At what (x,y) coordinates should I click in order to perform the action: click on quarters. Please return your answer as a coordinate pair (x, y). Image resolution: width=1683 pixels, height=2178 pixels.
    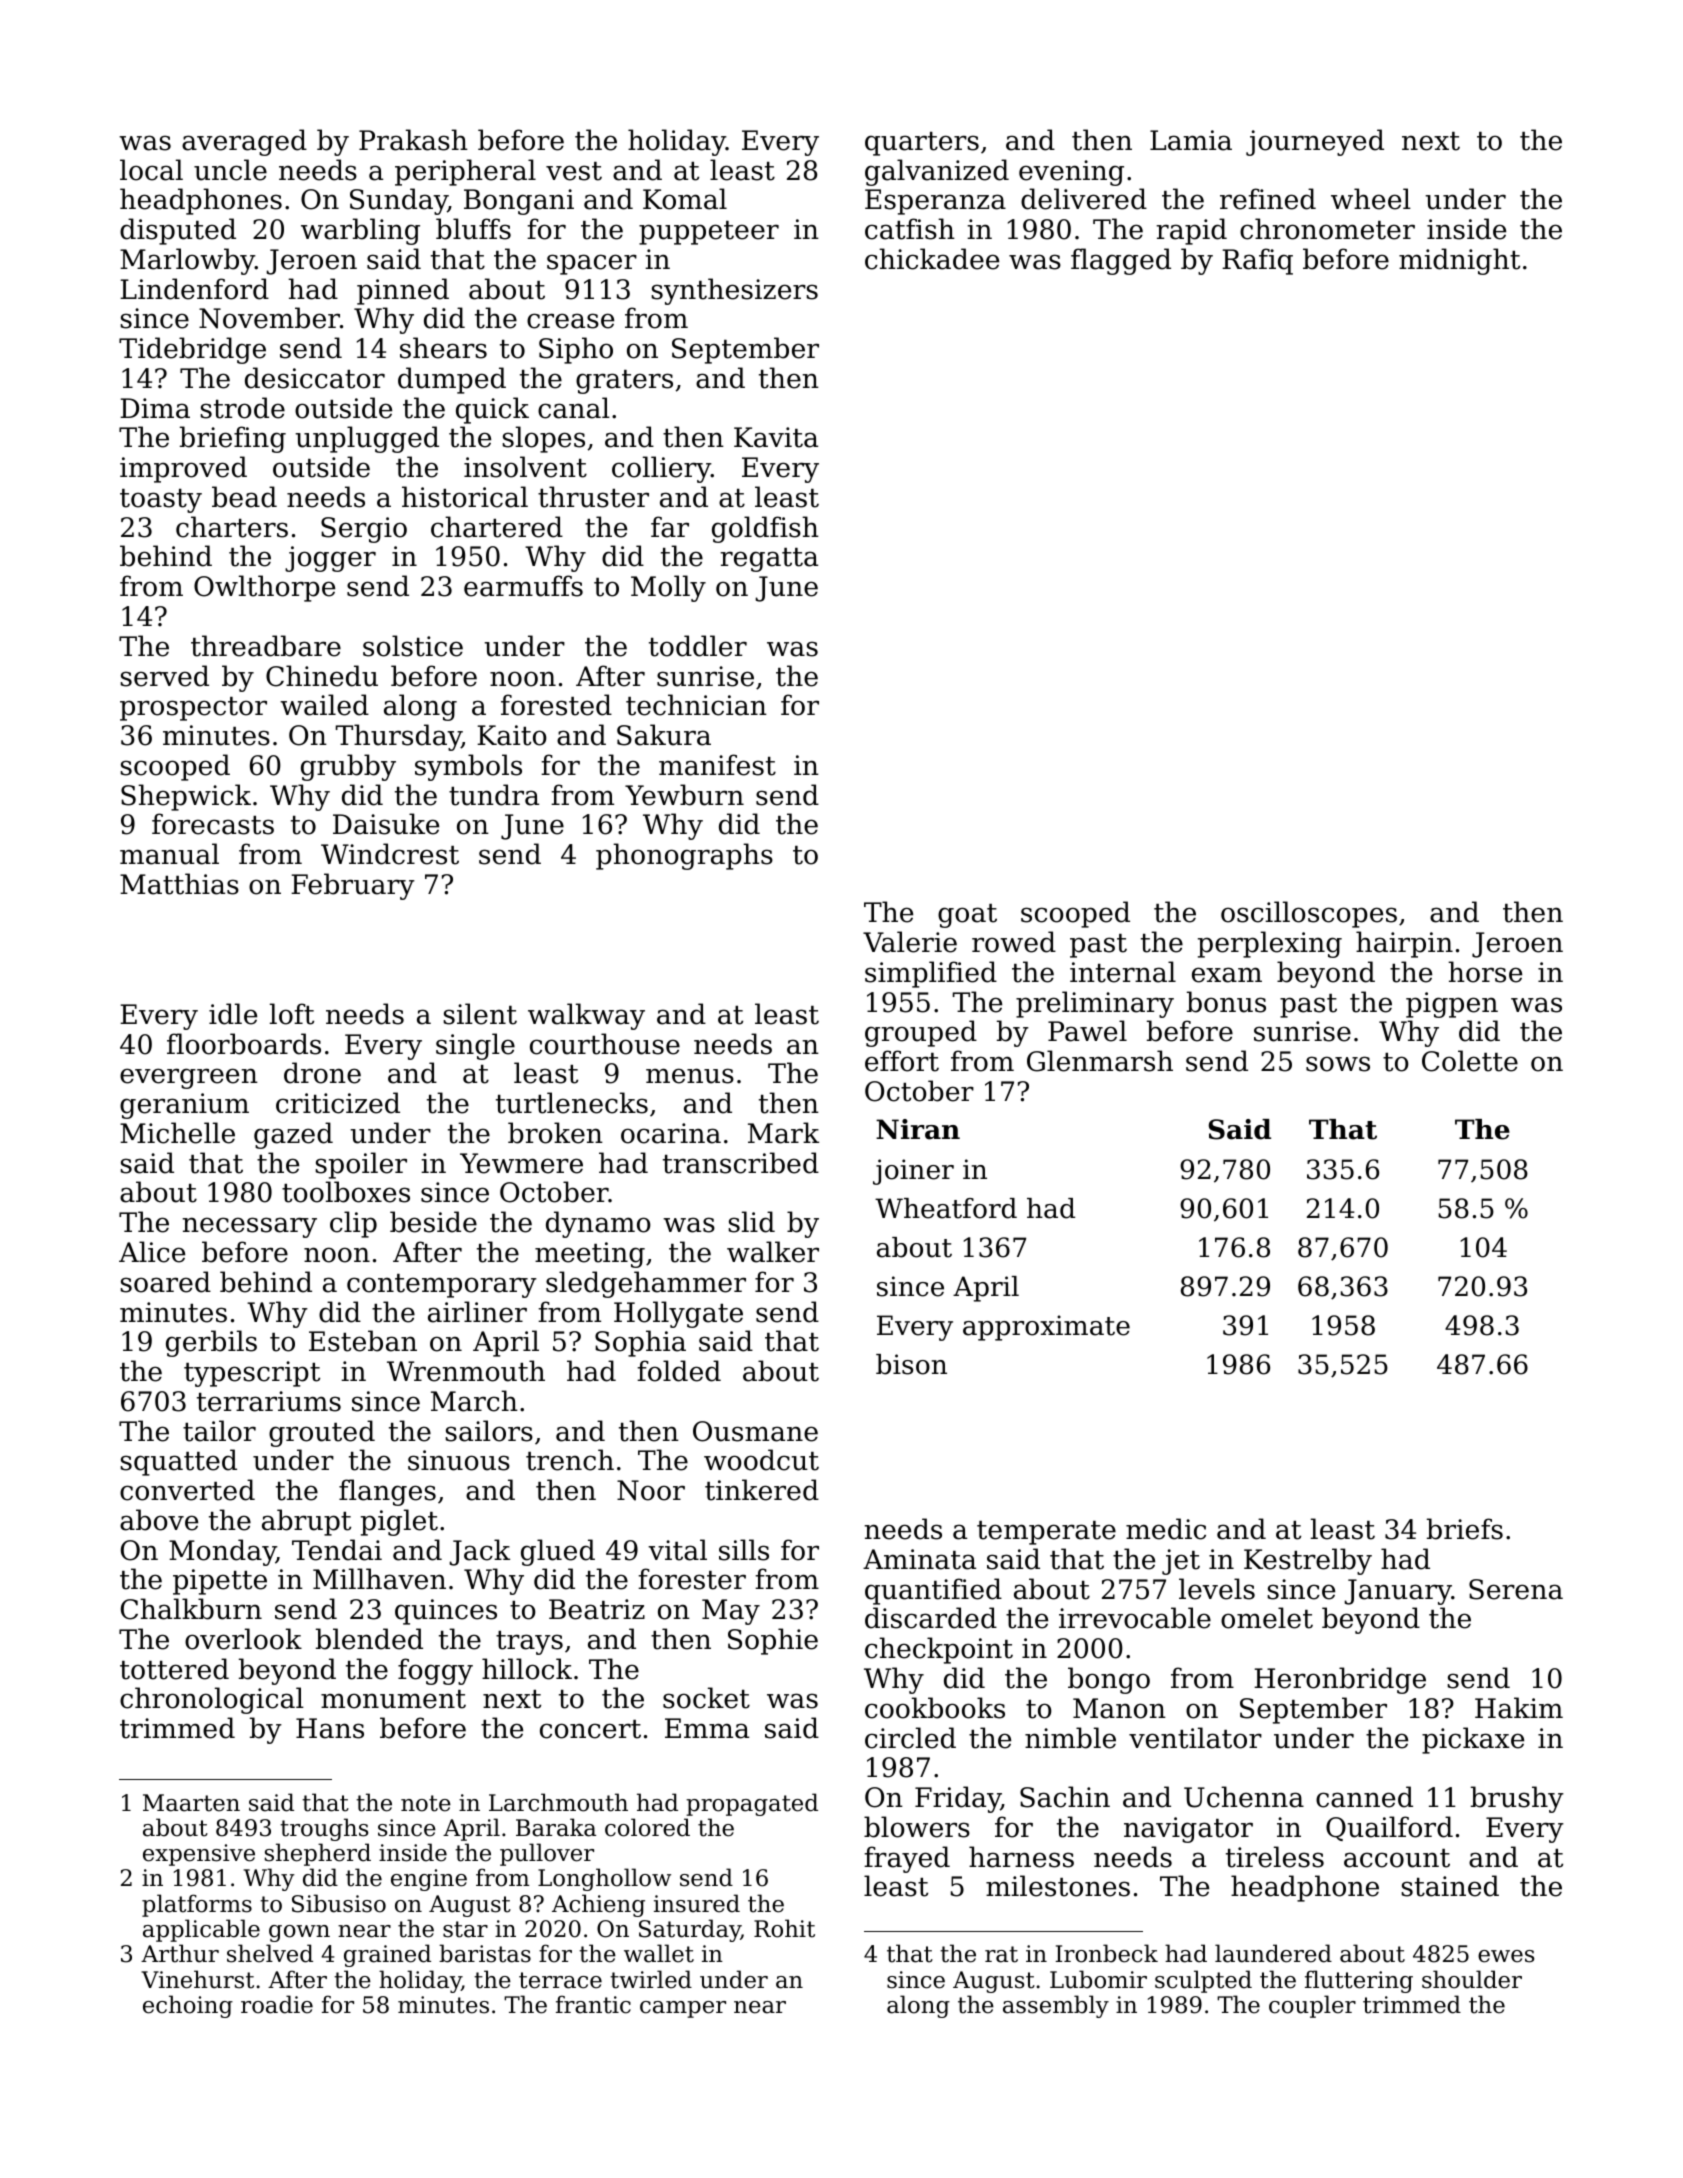
    Looking at the image, I should click on (922, 144).
